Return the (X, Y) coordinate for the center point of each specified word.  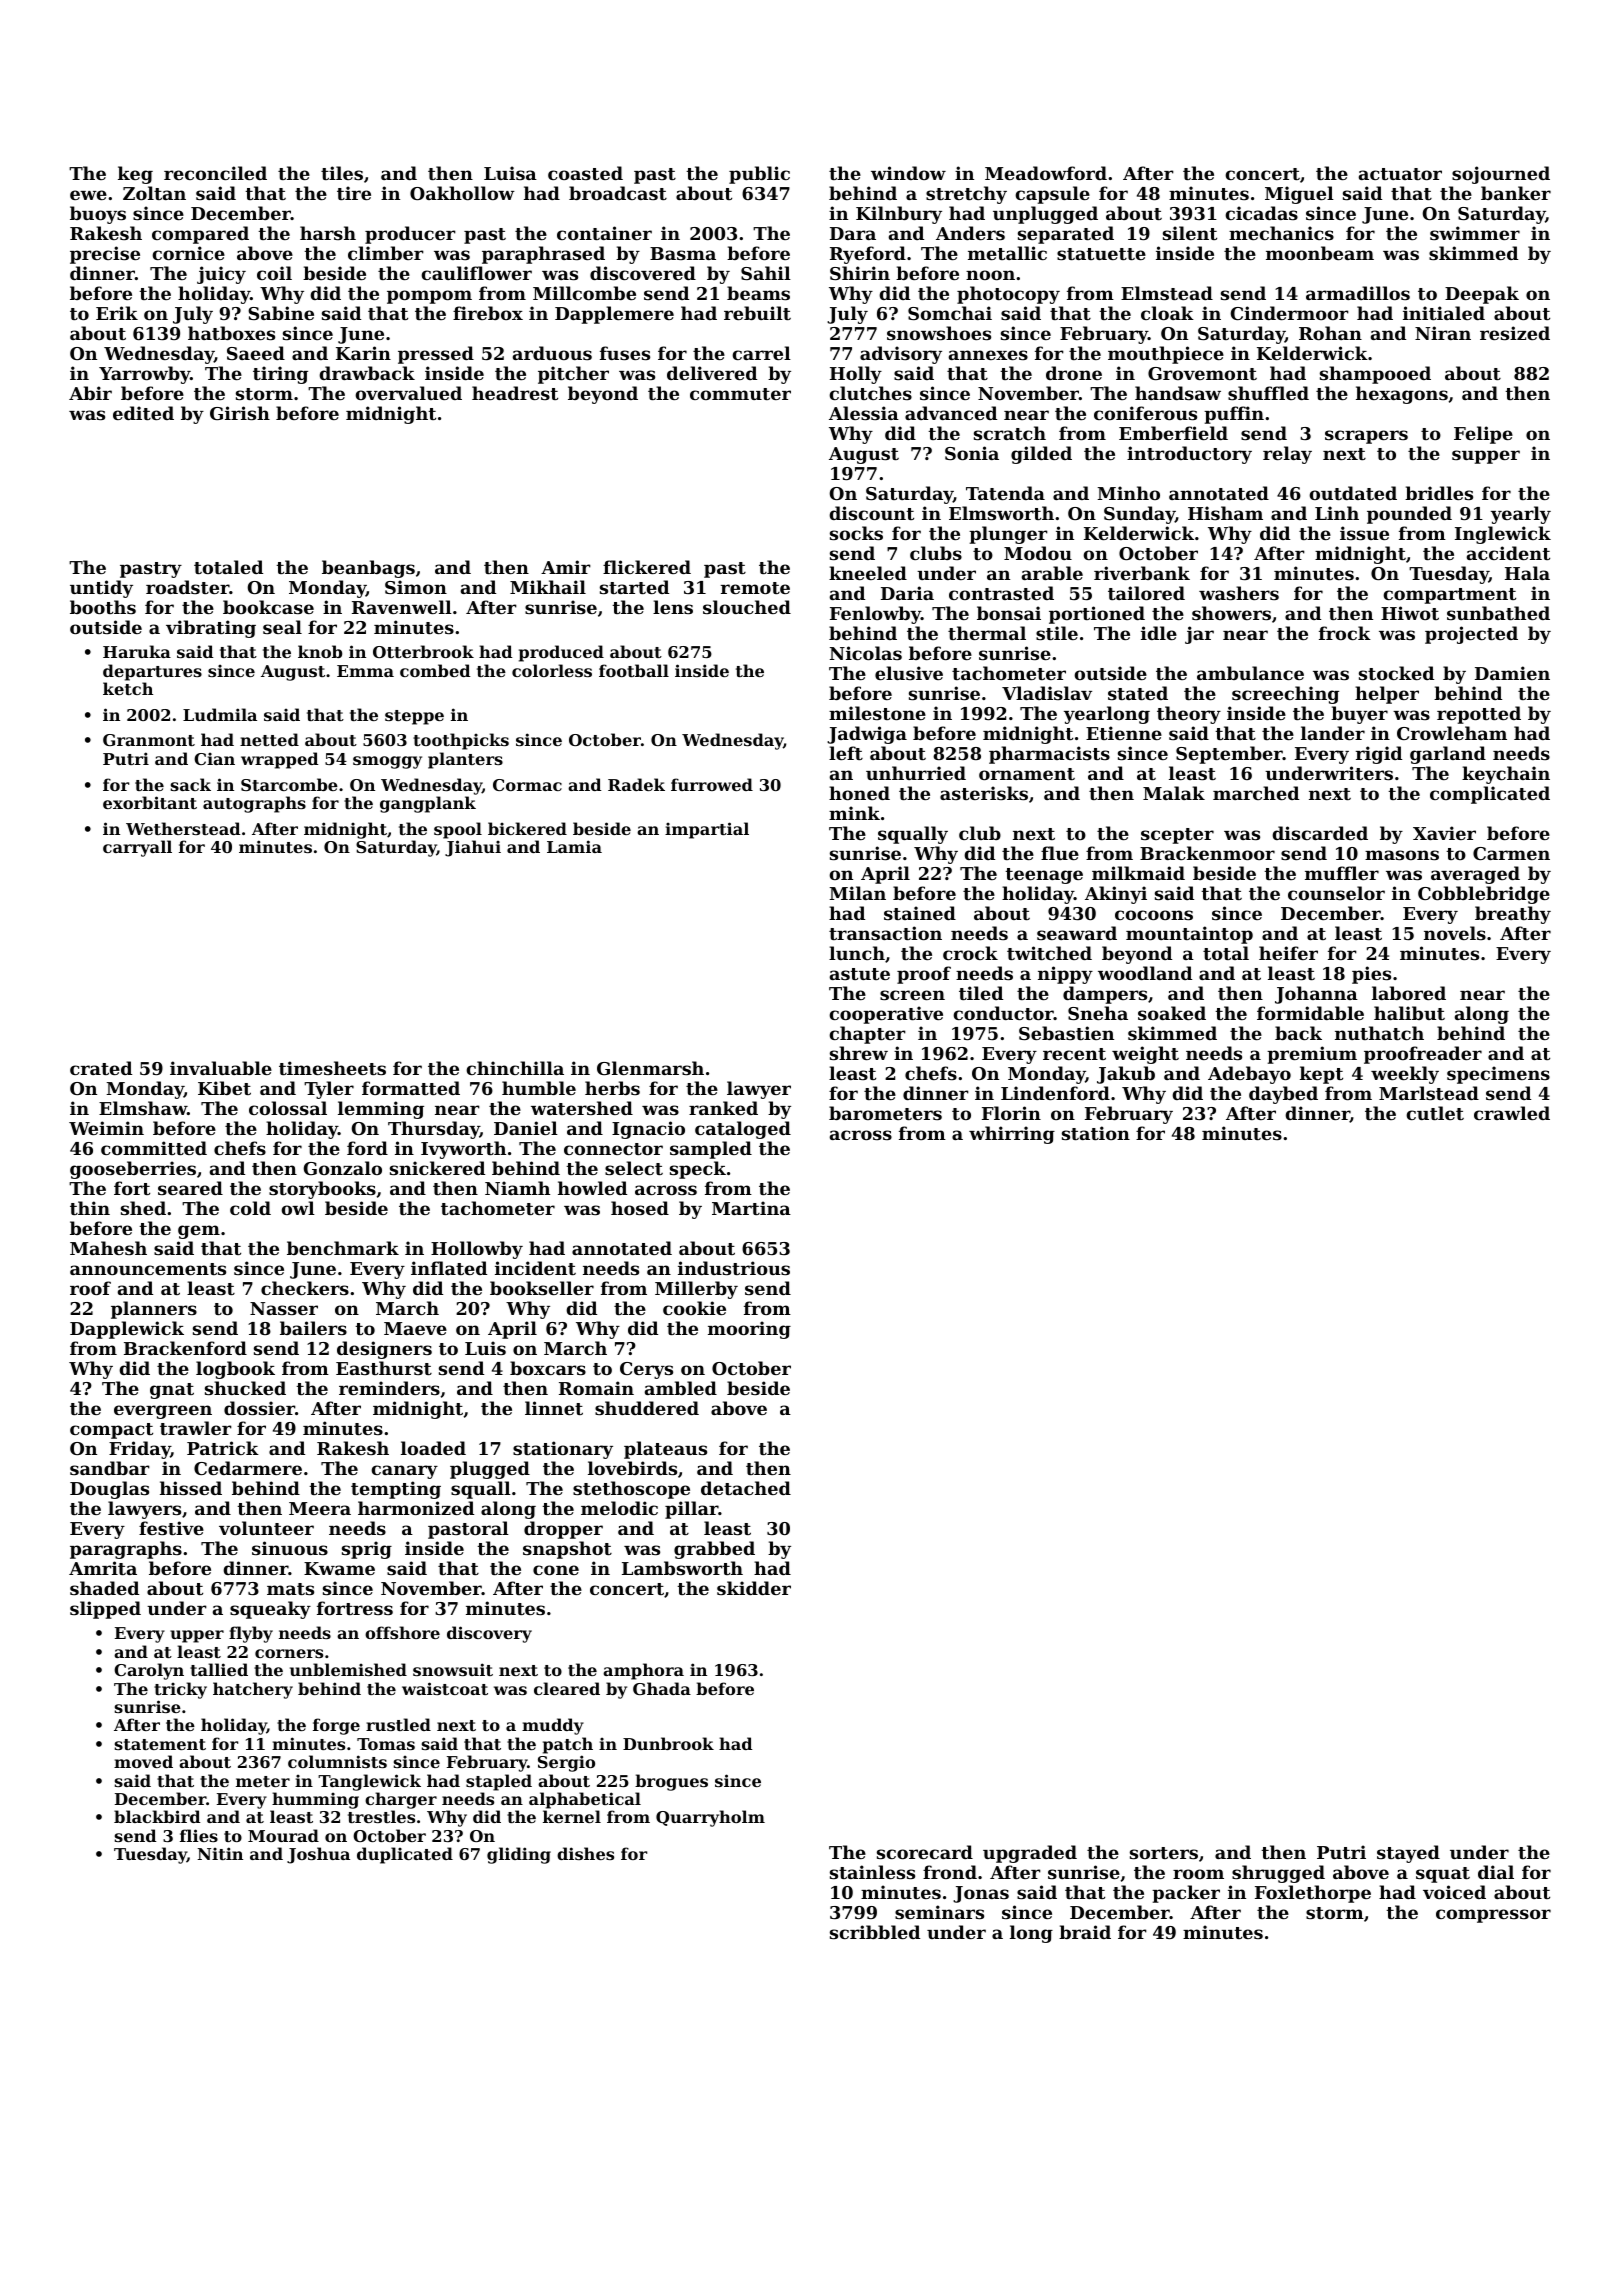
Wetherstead (183, 828)
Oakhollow (462, 193)
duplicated (405, 1855)
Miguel (1299, 195)
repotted (1479, 715)
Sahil (766, 273)
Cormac (527, 785)
